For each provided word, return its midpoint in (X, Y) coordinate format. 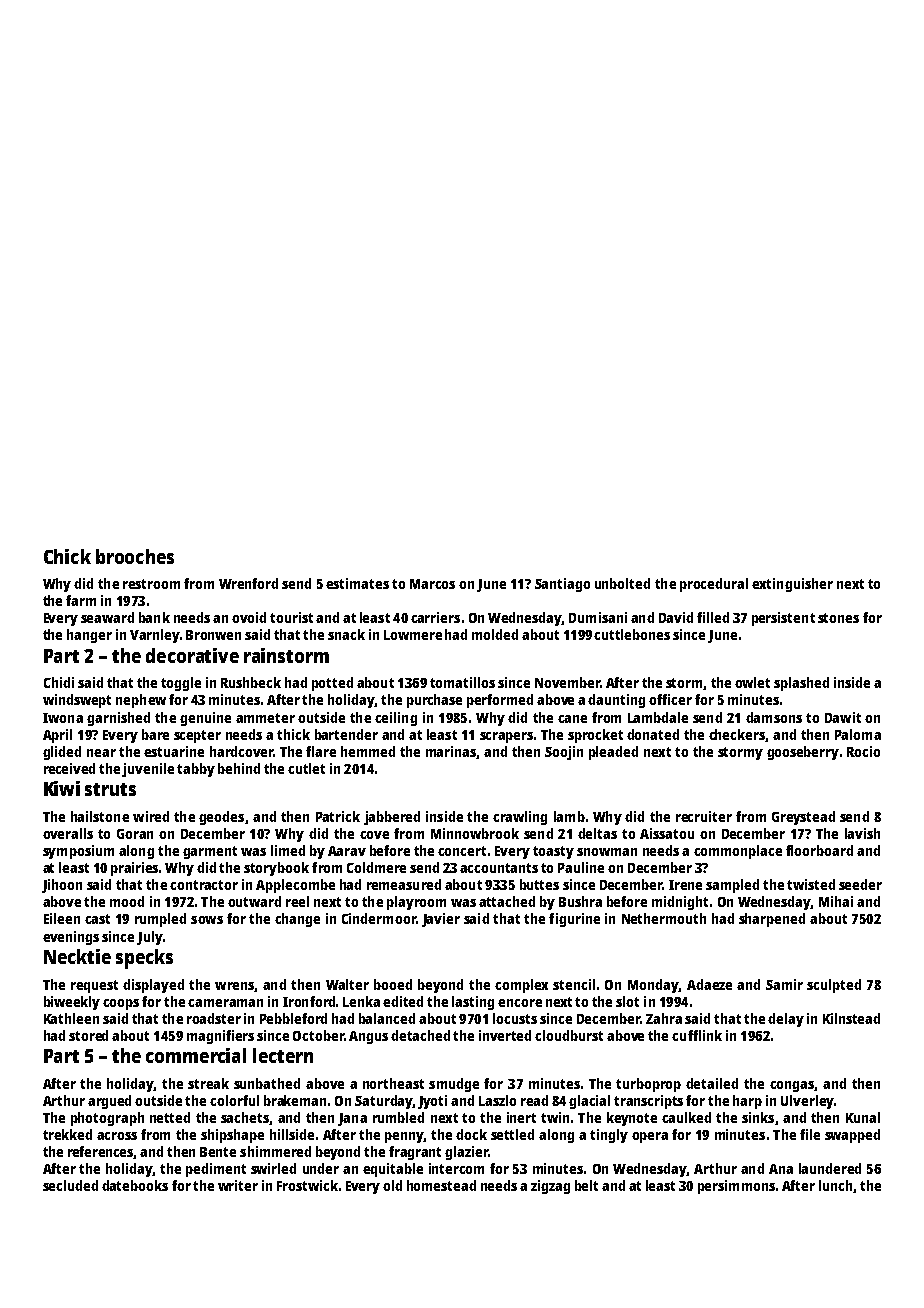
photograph (107, 1119)
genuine (205, 719)
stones (838, 618)
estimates (357, 583)
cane (572, 719)
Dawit (843, 717)
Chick (67, 556)
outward (254, 901)
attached (507, 901)
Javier (441, 920)
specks (144, 959)
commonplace (738, 852)
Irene (685, 885)
